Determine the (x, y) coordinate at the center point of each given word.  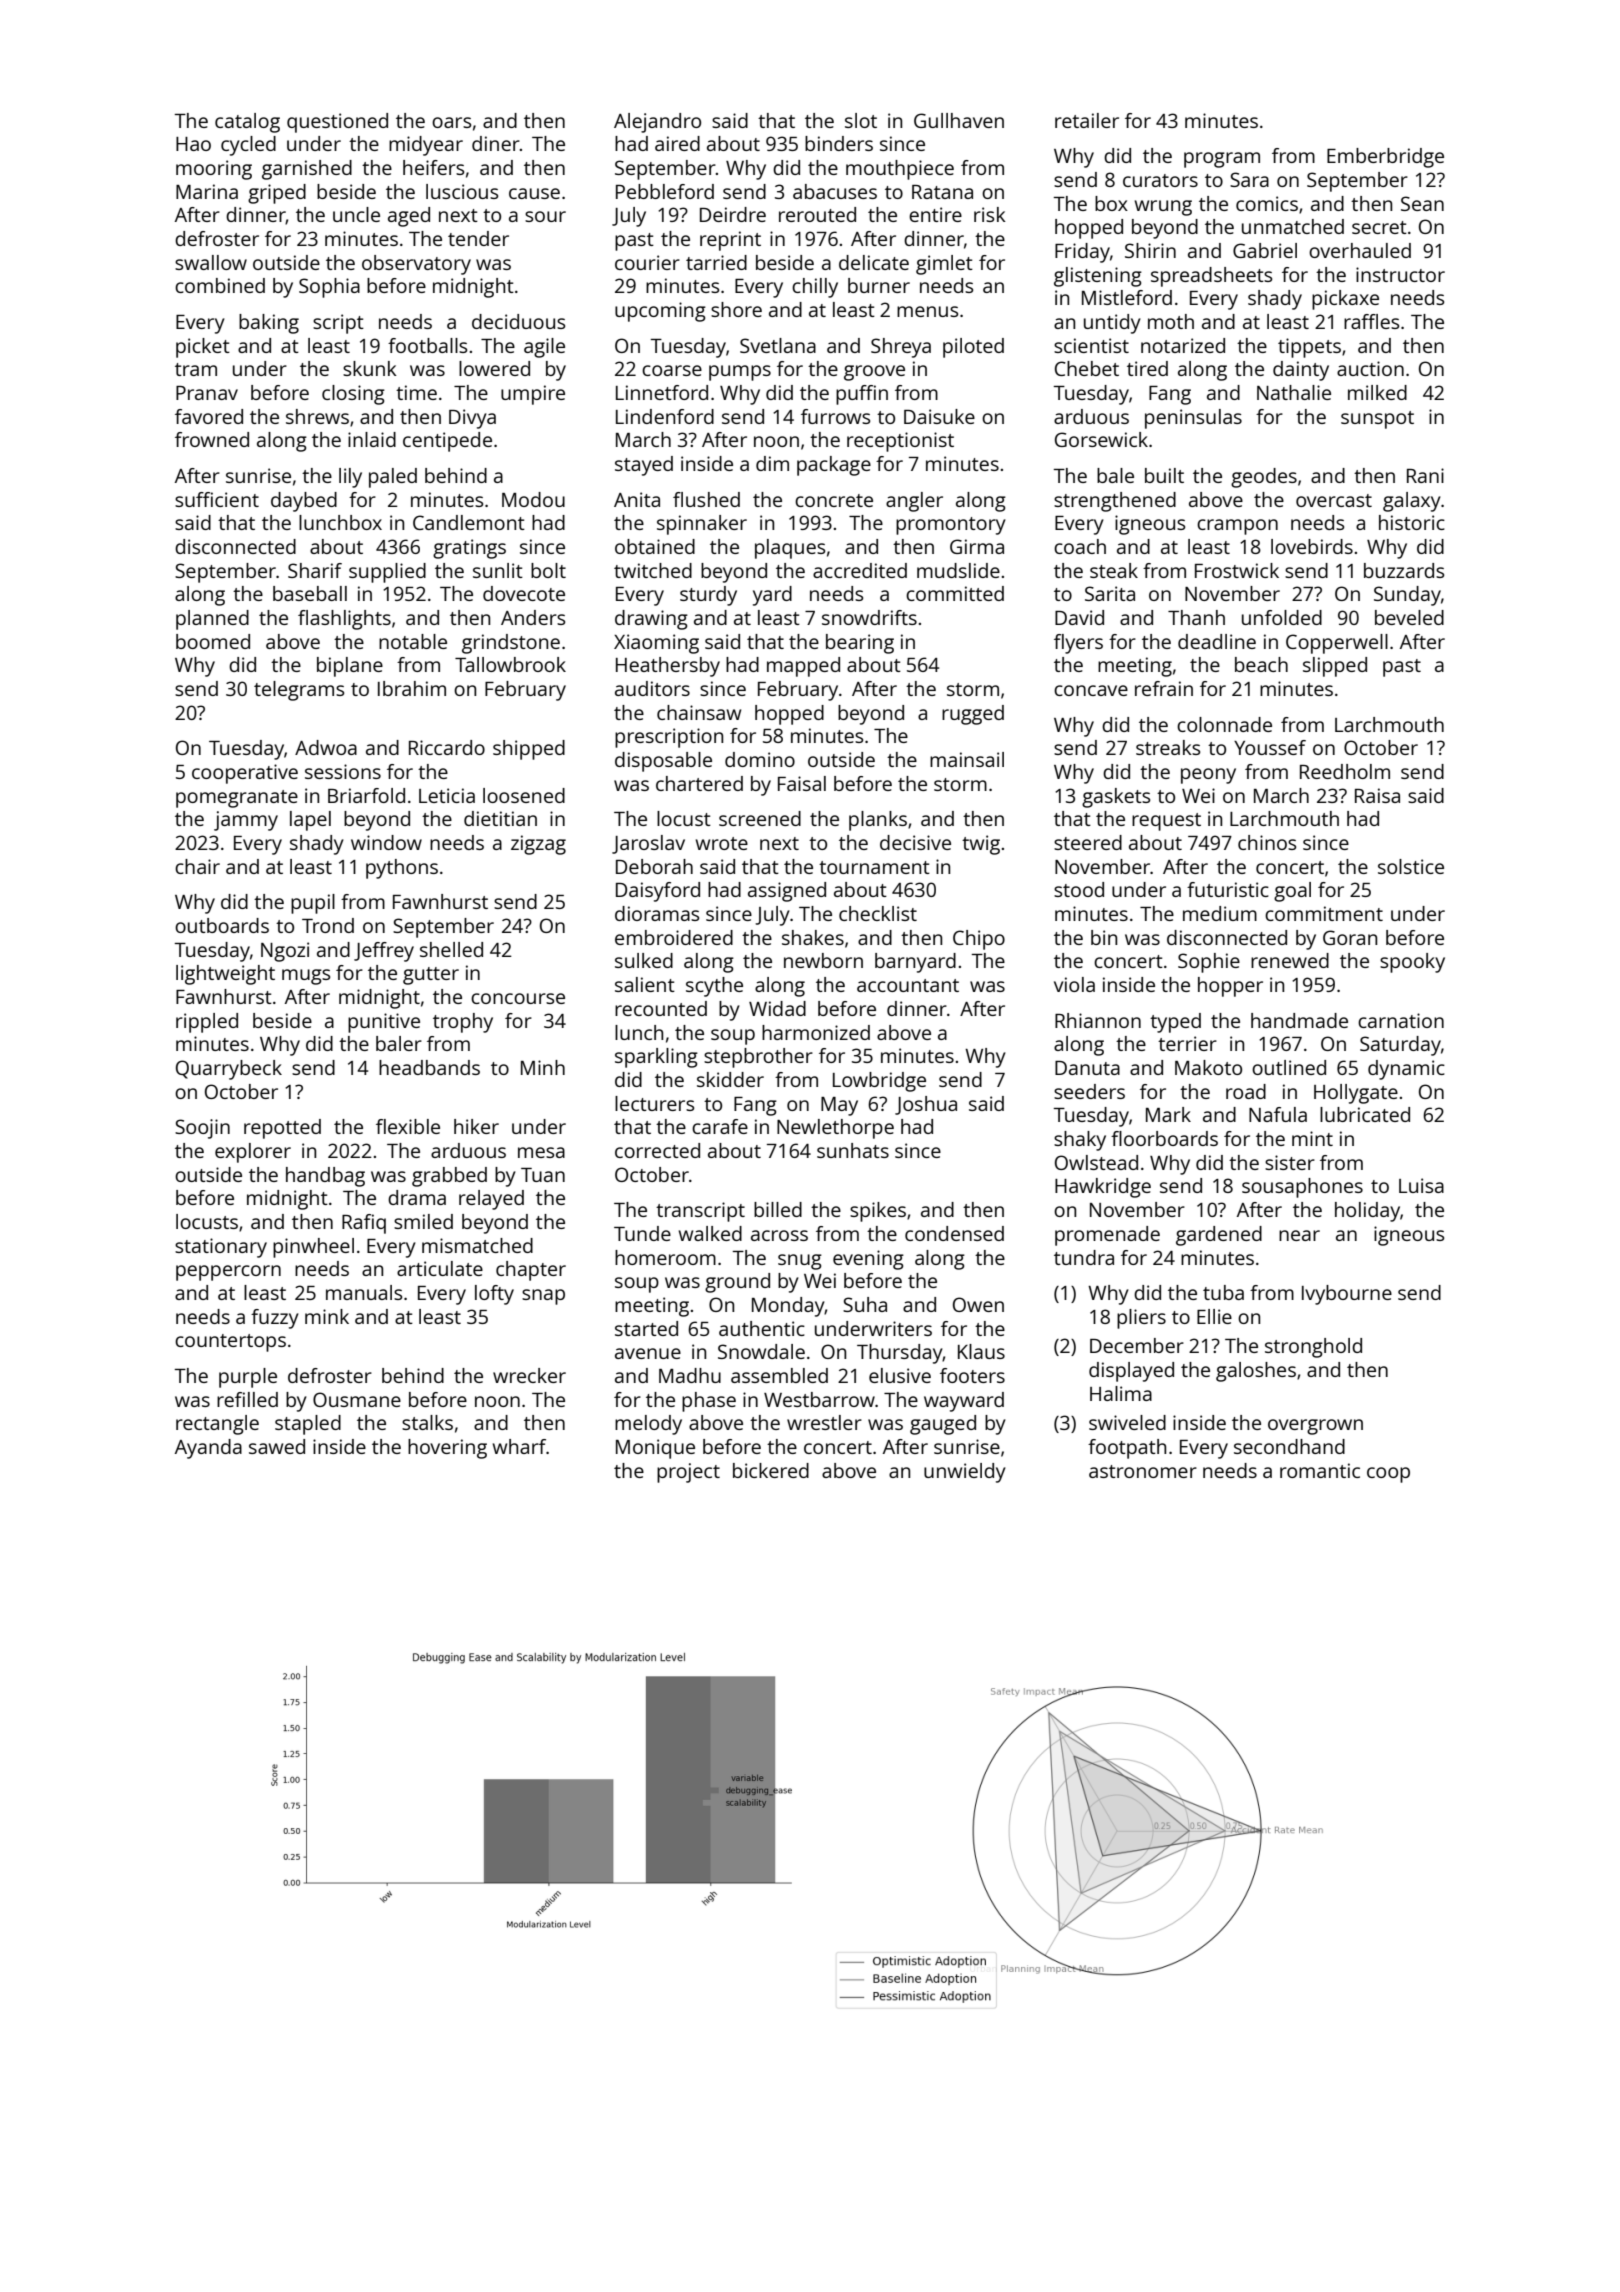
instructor (1400, 274)
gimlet (944, 265)
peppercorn (228, 1273)
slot (861, 120)
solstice (1411, 866)
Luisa (1421, 1185)
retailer (1087, 120)
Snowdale (761, 1351)
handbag (325, 1177)
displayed (1131, 1372)
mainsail (967, 759)
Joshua (926, 1105)
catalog (247, 123)
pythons (402, 869)
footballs (427, 345)
